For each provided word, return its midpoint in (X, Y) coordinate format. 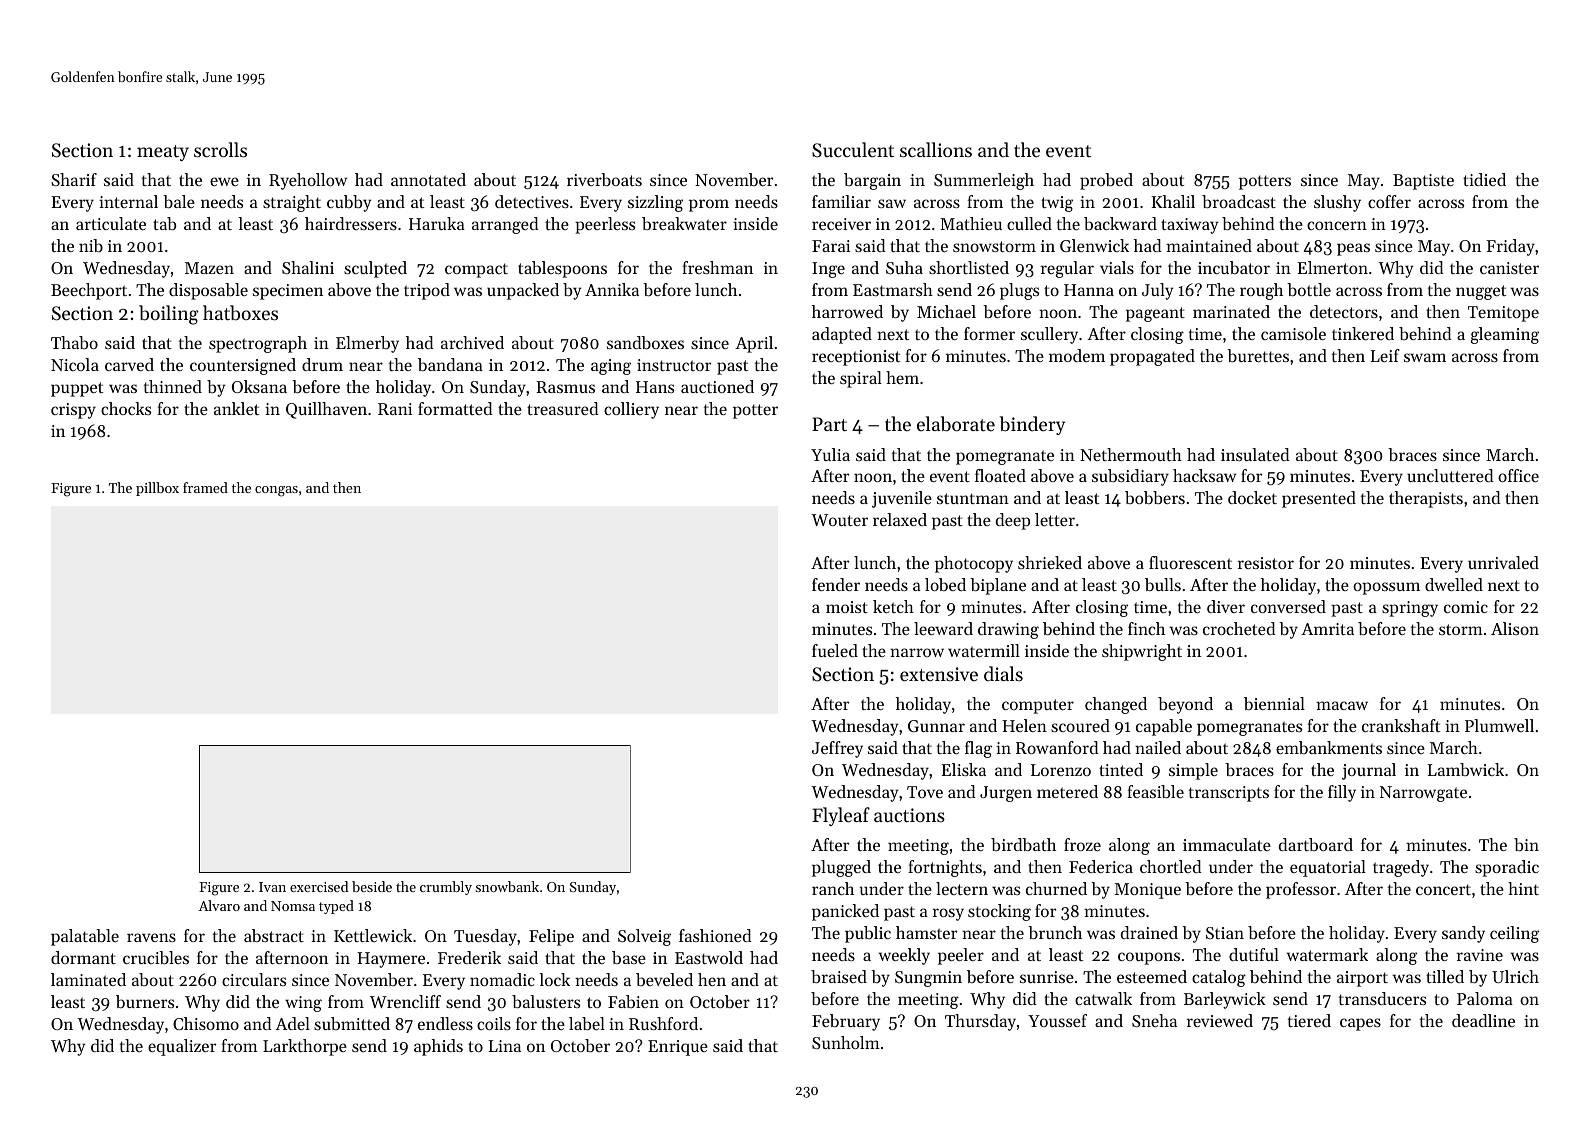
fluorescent (1190, 562)
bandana (450, 364)
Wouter (839, 520)
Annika (612, 289)
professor (1301, 890)
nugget (1481, 292)
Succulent (853, 150)
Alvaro (219, 905)
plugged (841, 868)
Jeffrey (837, 749)
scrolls (220, 149)
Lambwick (1465, 769)
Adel (292, 1023)
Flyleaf (841, 816)
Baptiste (1423, 182)
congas (276, 491)
